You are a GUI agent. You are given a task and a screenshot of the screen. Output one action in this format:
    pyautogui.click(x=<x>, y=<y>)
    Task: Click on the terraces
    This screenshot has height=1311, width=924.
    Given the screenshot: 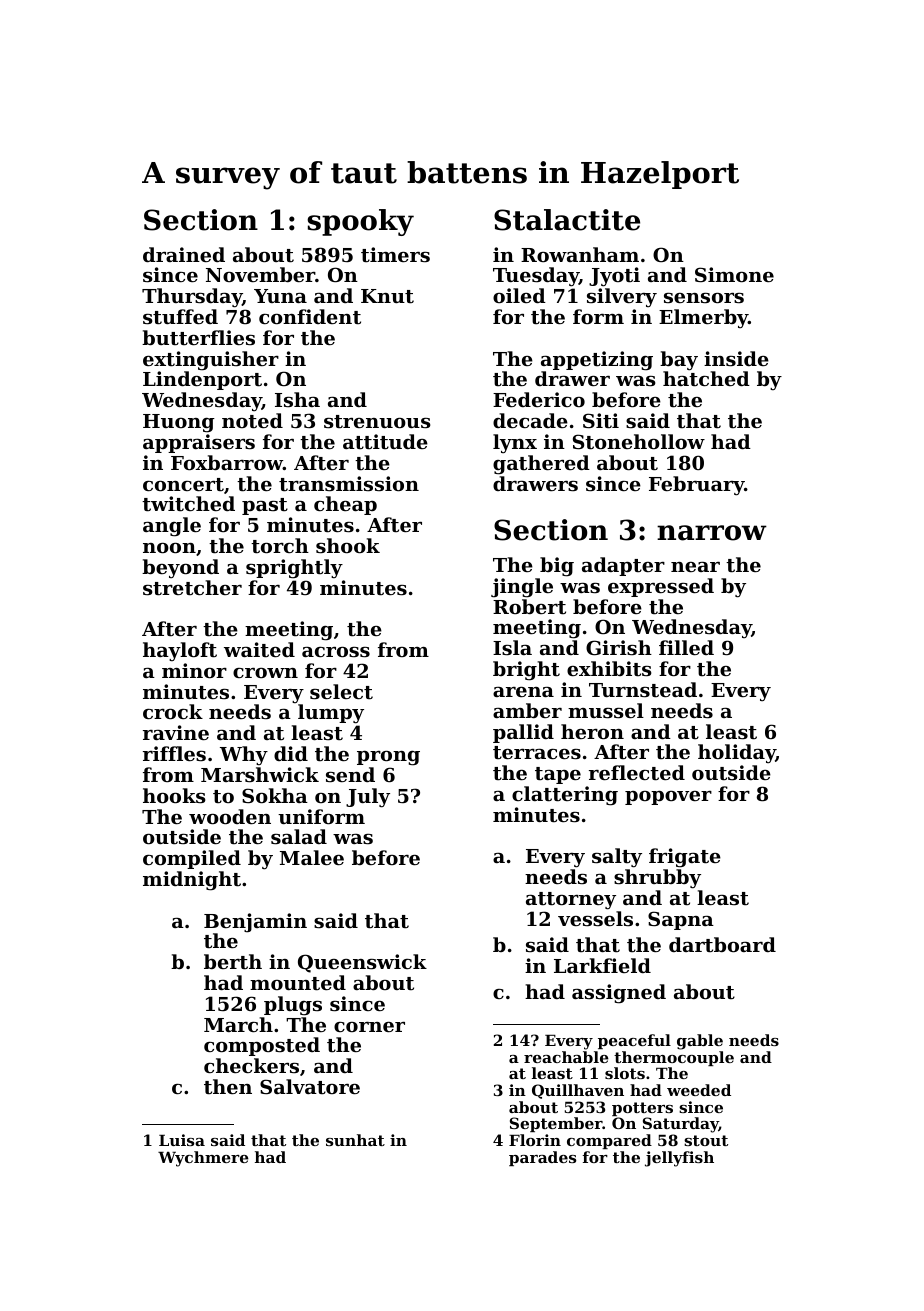 What is the action you would take?
    pyautogui.click(x=537, y=753)
